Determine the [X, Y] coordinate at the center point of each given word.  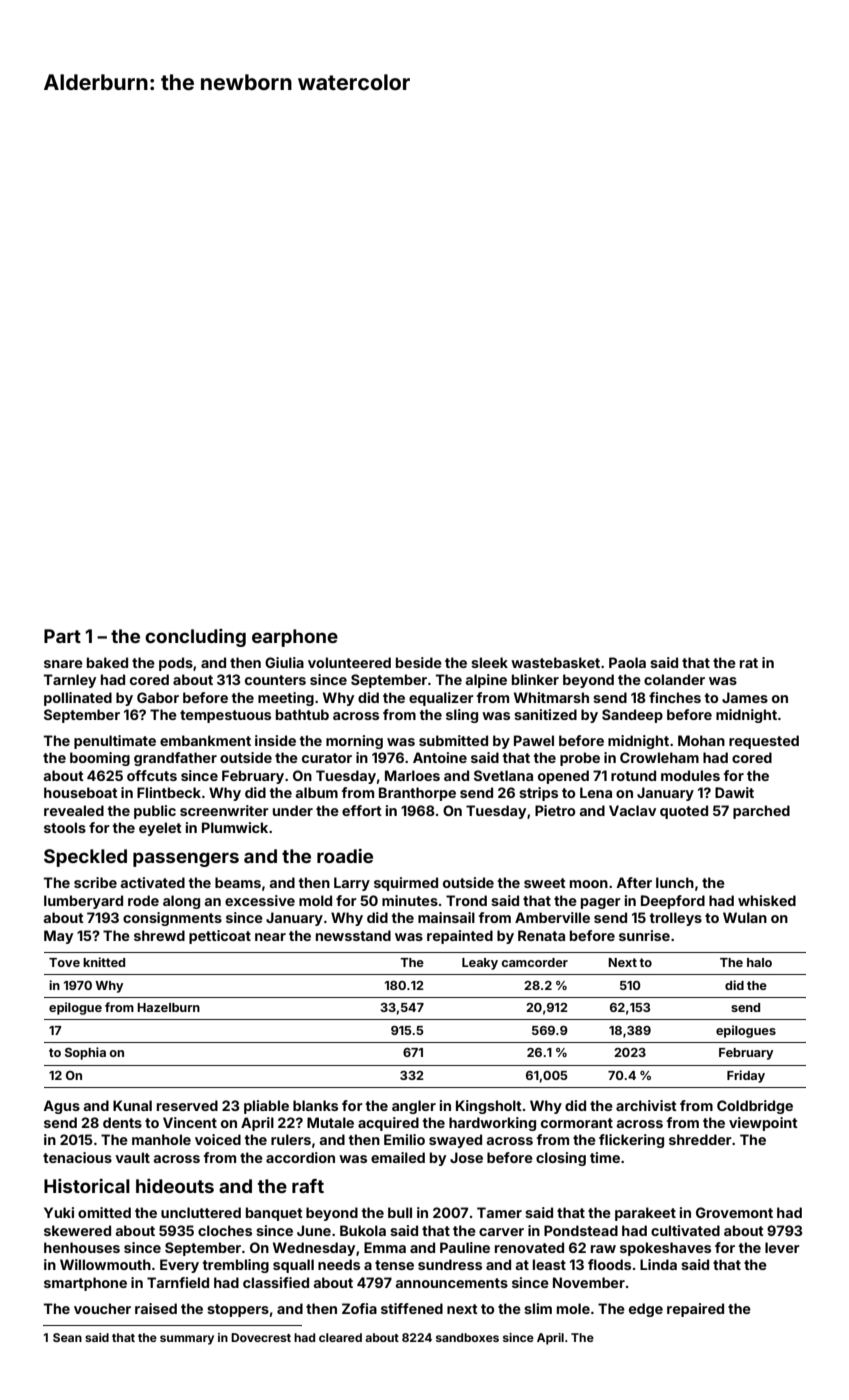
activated [152, 882]
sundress [450, 1264]
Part [62, 636]
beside [419, 662]
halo [759, 962]
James [745, 697]
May [58, 937]
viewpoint [763, 1124]
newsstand [353, 935]
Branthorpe [417, 794]
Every [179, 1266]
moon [589, 884]
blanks [315, 1105]
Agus [61, 1107]
